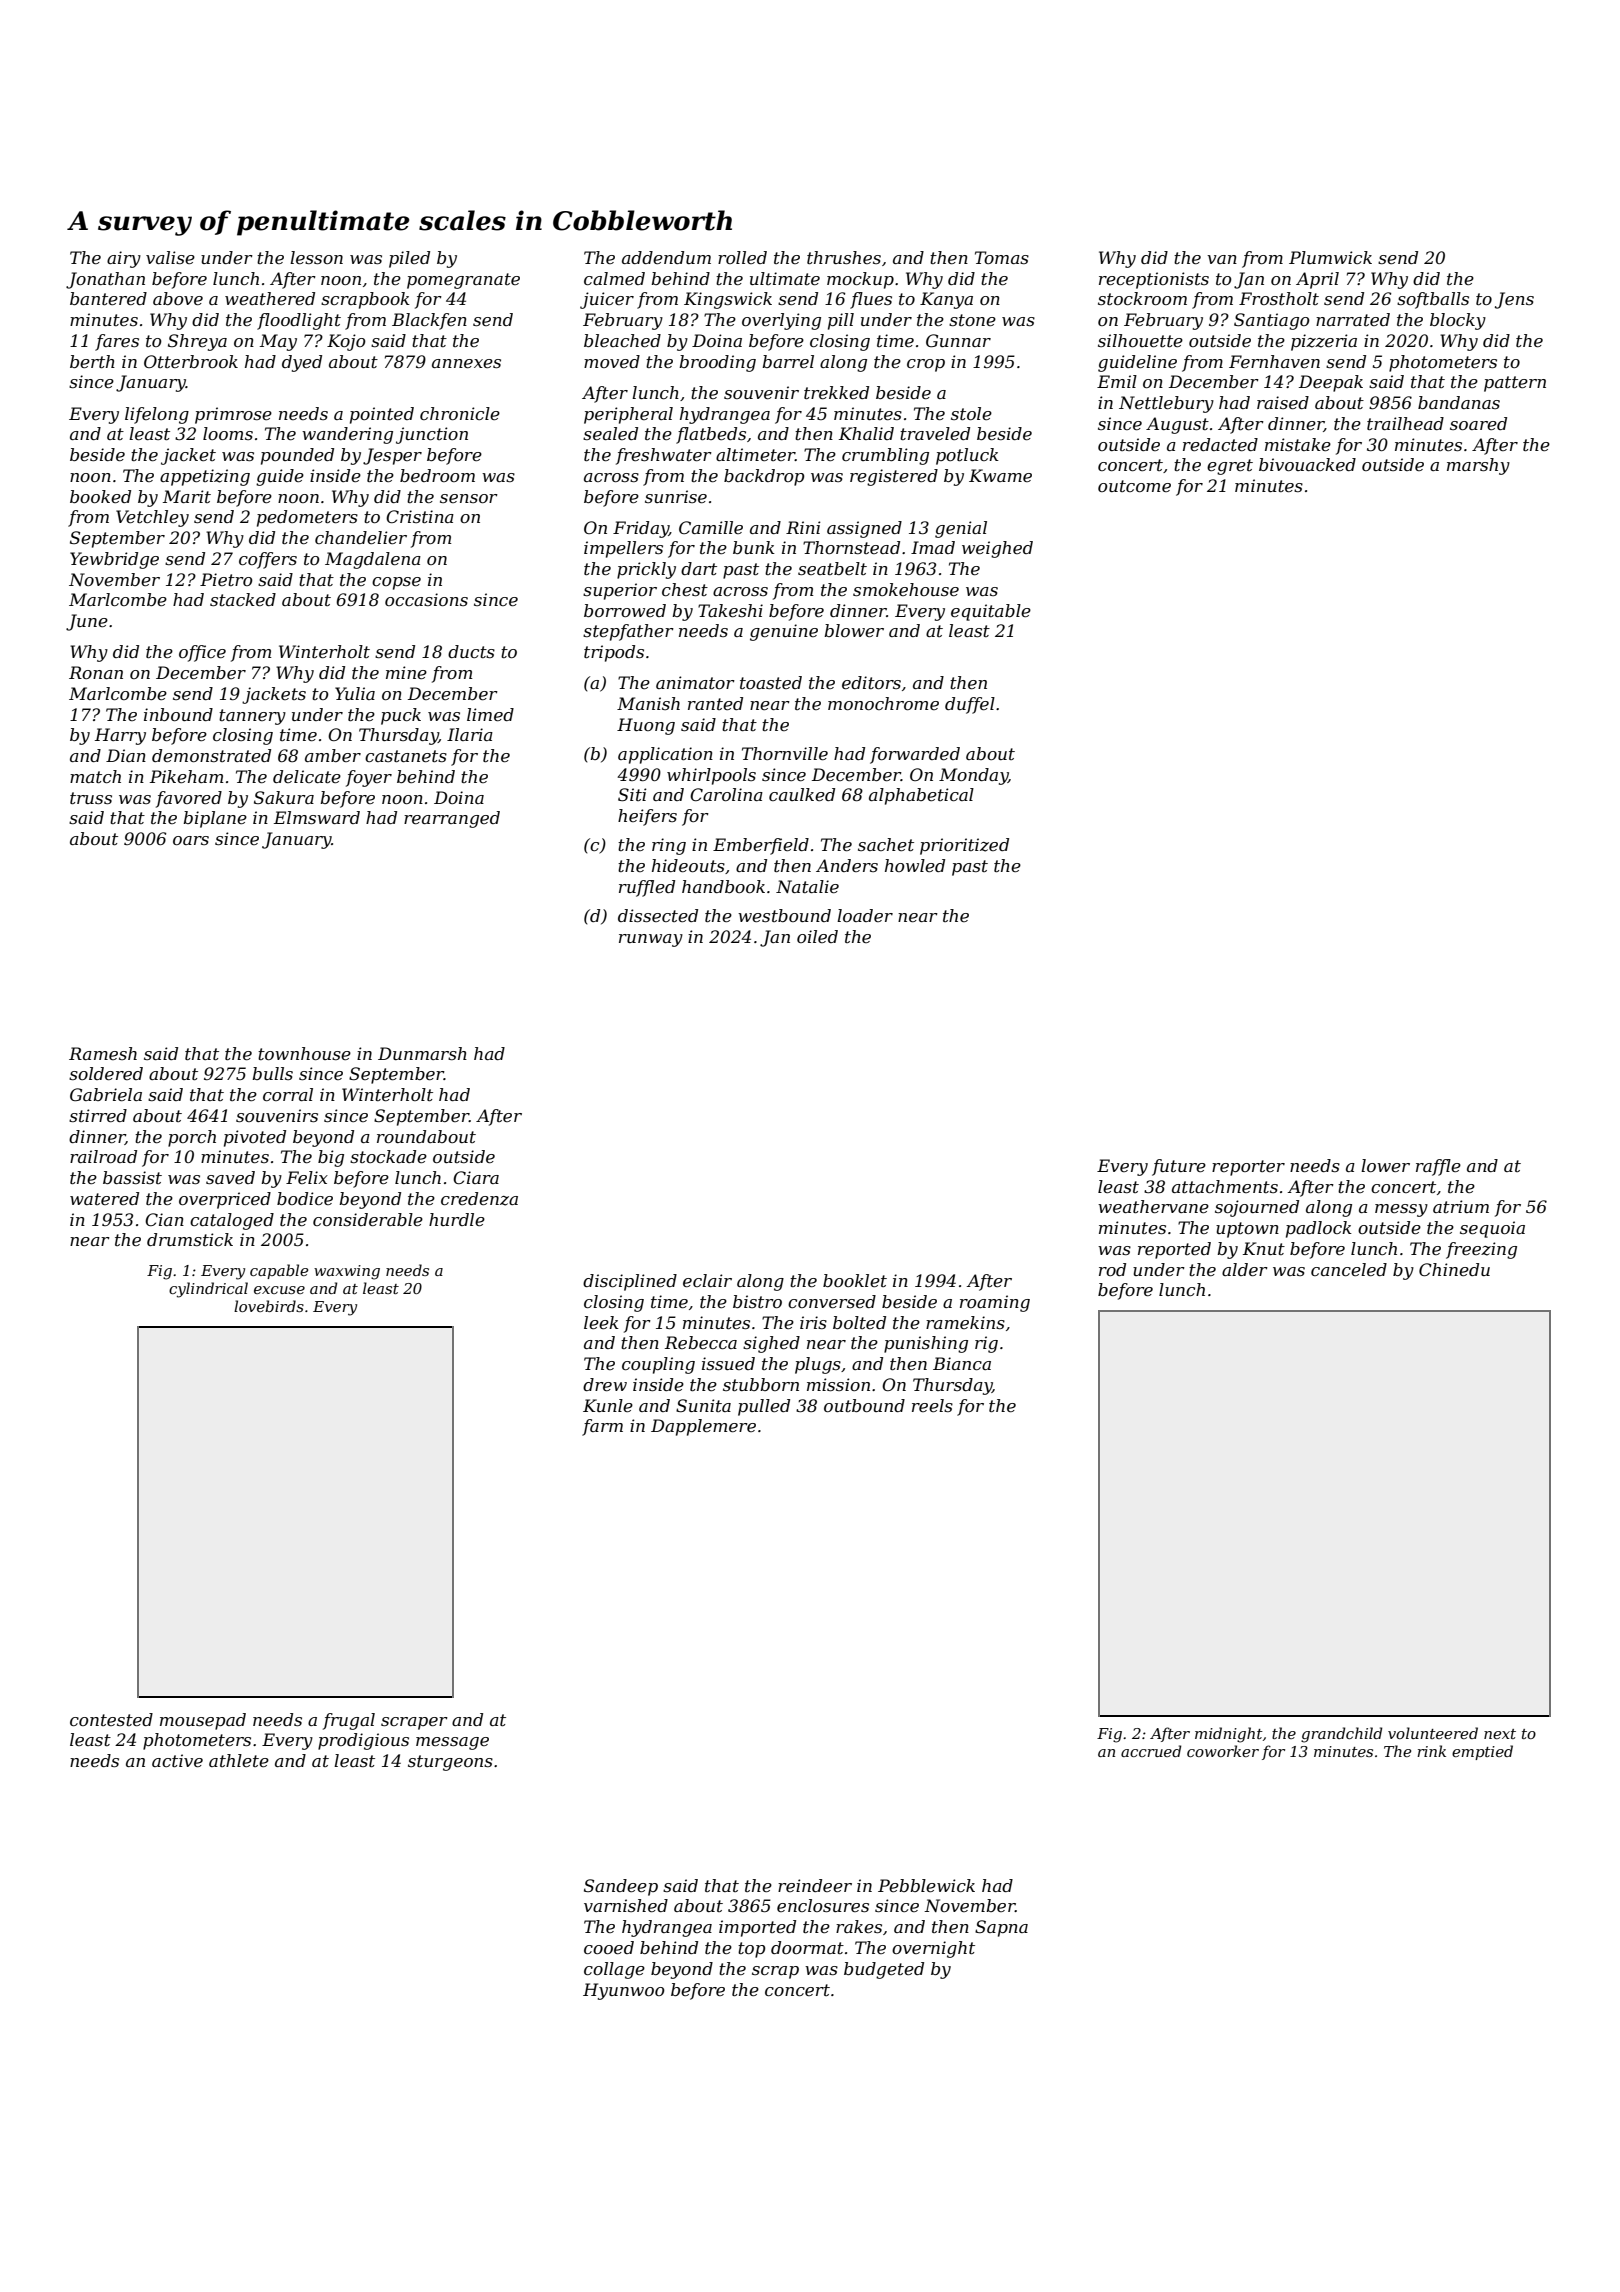  What do you see at coordinates (1179, 1167) in the image?
I see `future` at bounding box center [1179, 1167].
